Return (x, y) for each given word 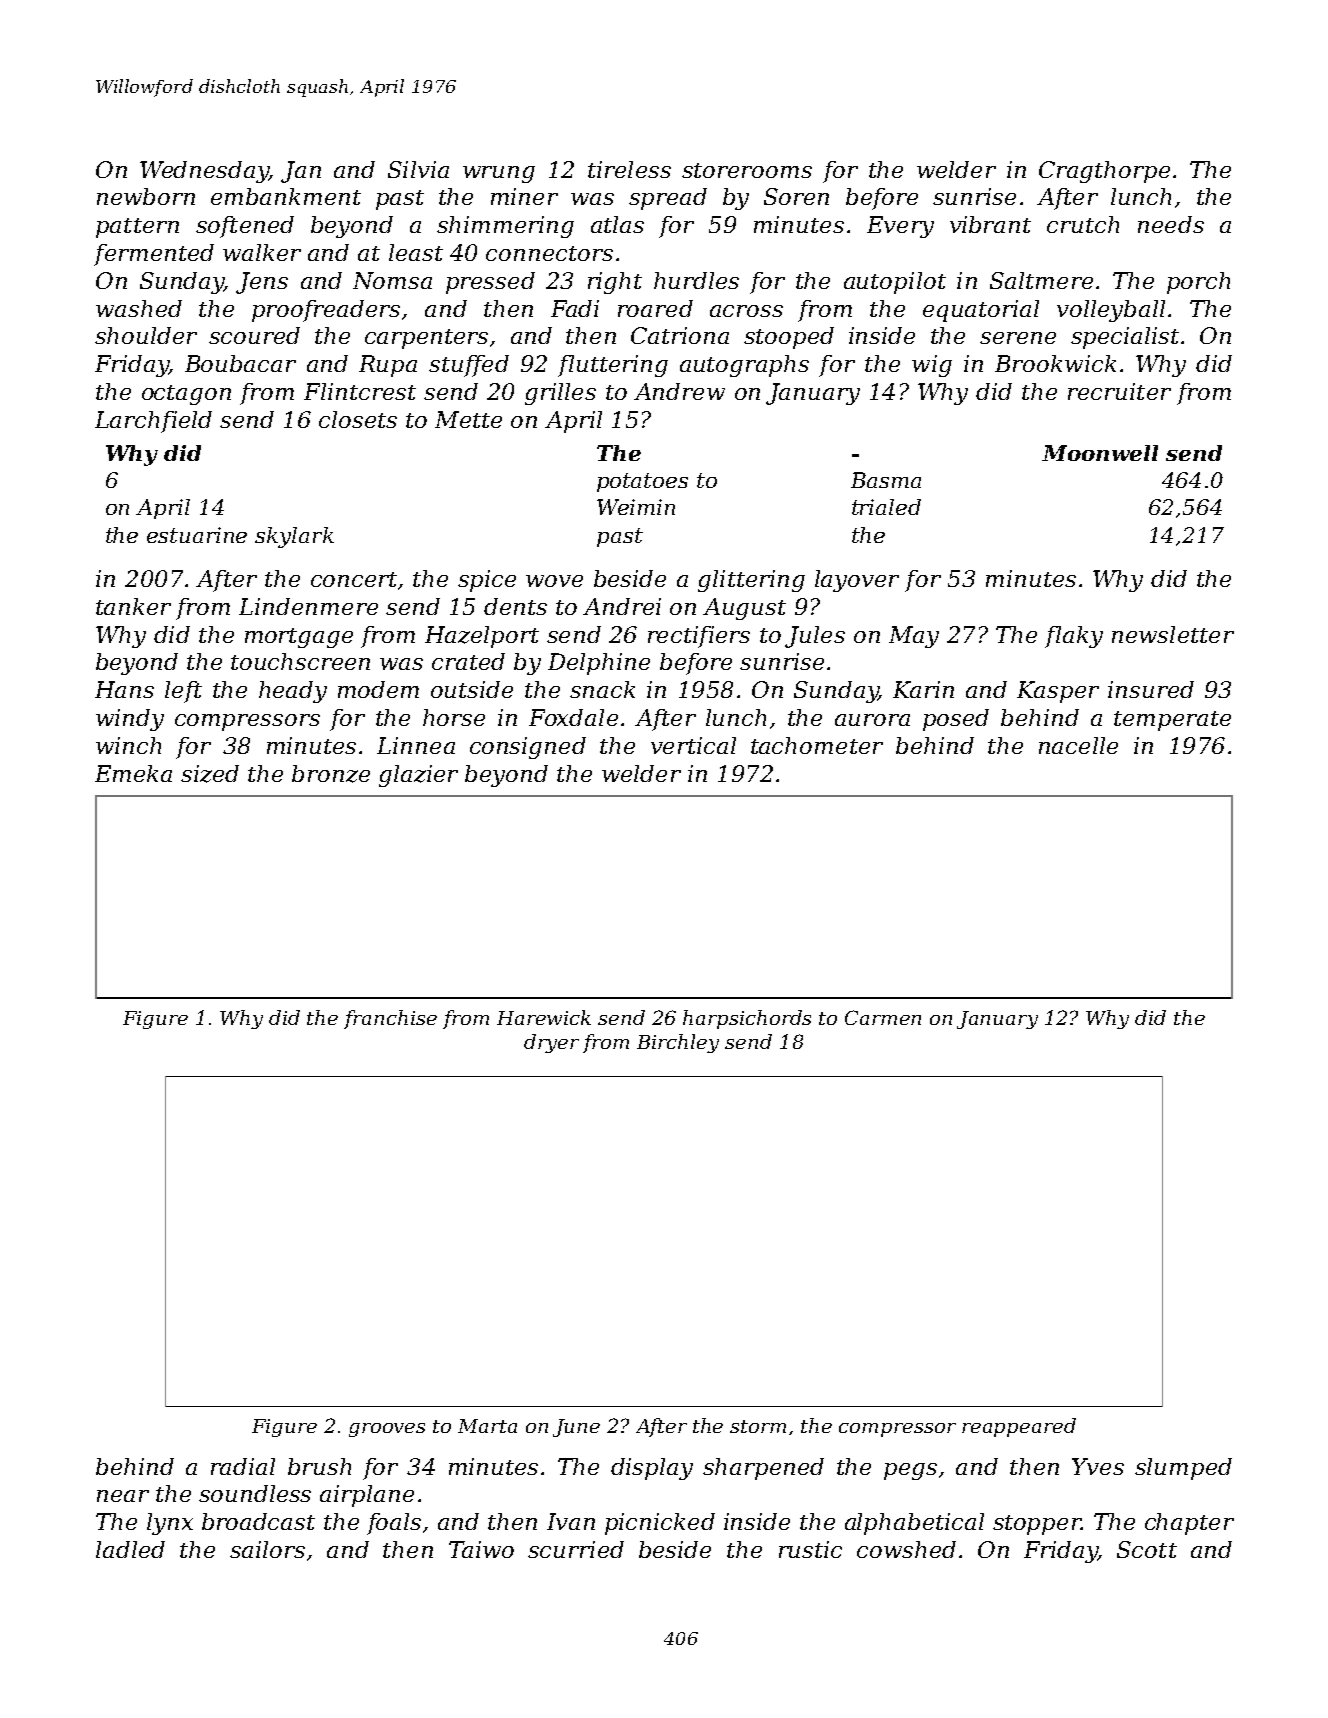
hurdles (696, 280)
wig (932, 366)
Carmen (883, 1017)
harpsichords (747, 1019)
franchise (390, 1019)
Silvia (418, 169)
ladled (130, 1549)
